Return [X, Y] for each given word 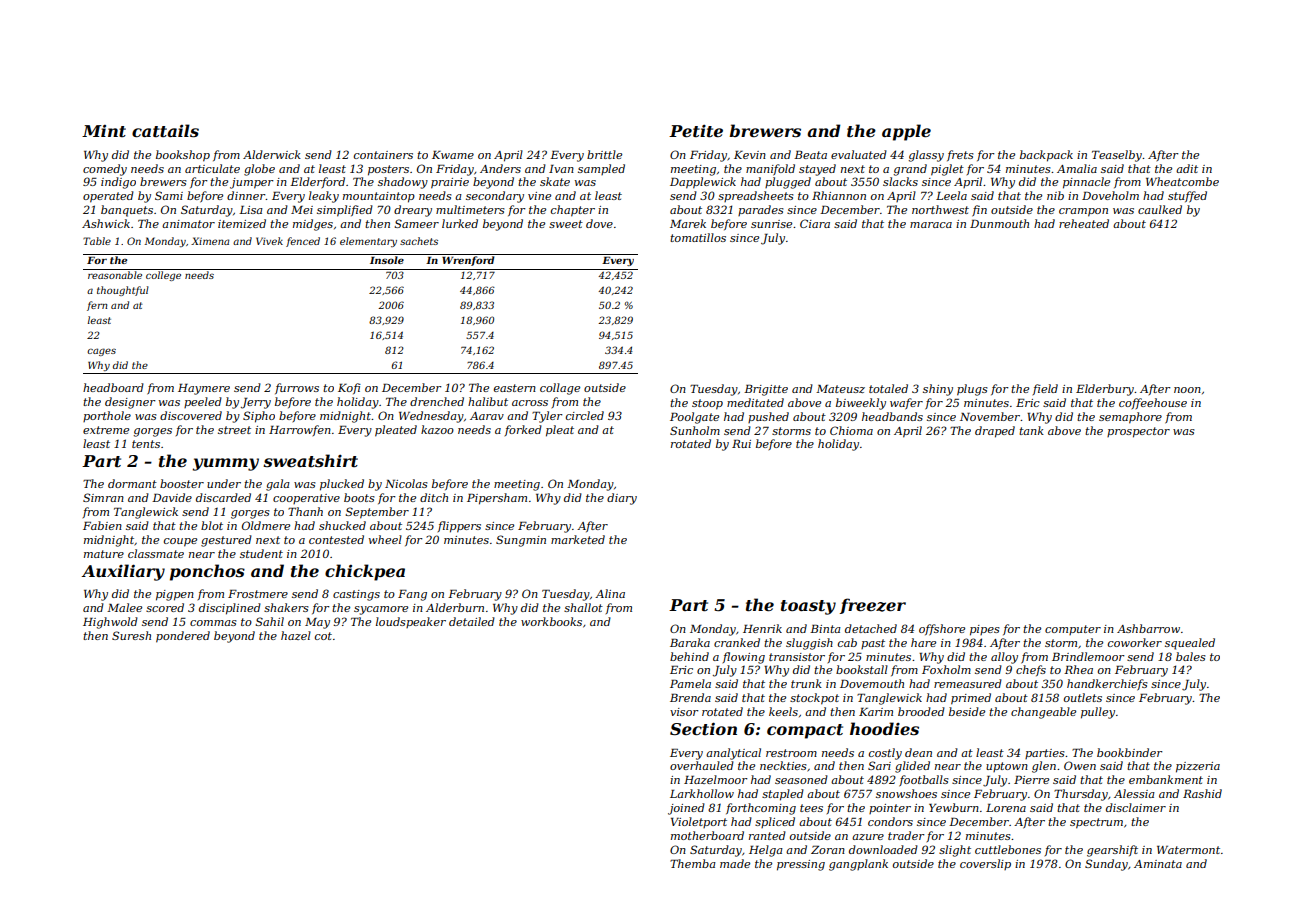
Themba [693, 863]
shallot [583, 607]
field [1045, 389]
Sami [169, 195]
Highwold [110, 623]
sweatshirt [310, 460]
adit [1187, 168]
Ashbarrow [1148, 628]
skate [555, 181]
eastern [515, 388]
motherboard [707, 835]
